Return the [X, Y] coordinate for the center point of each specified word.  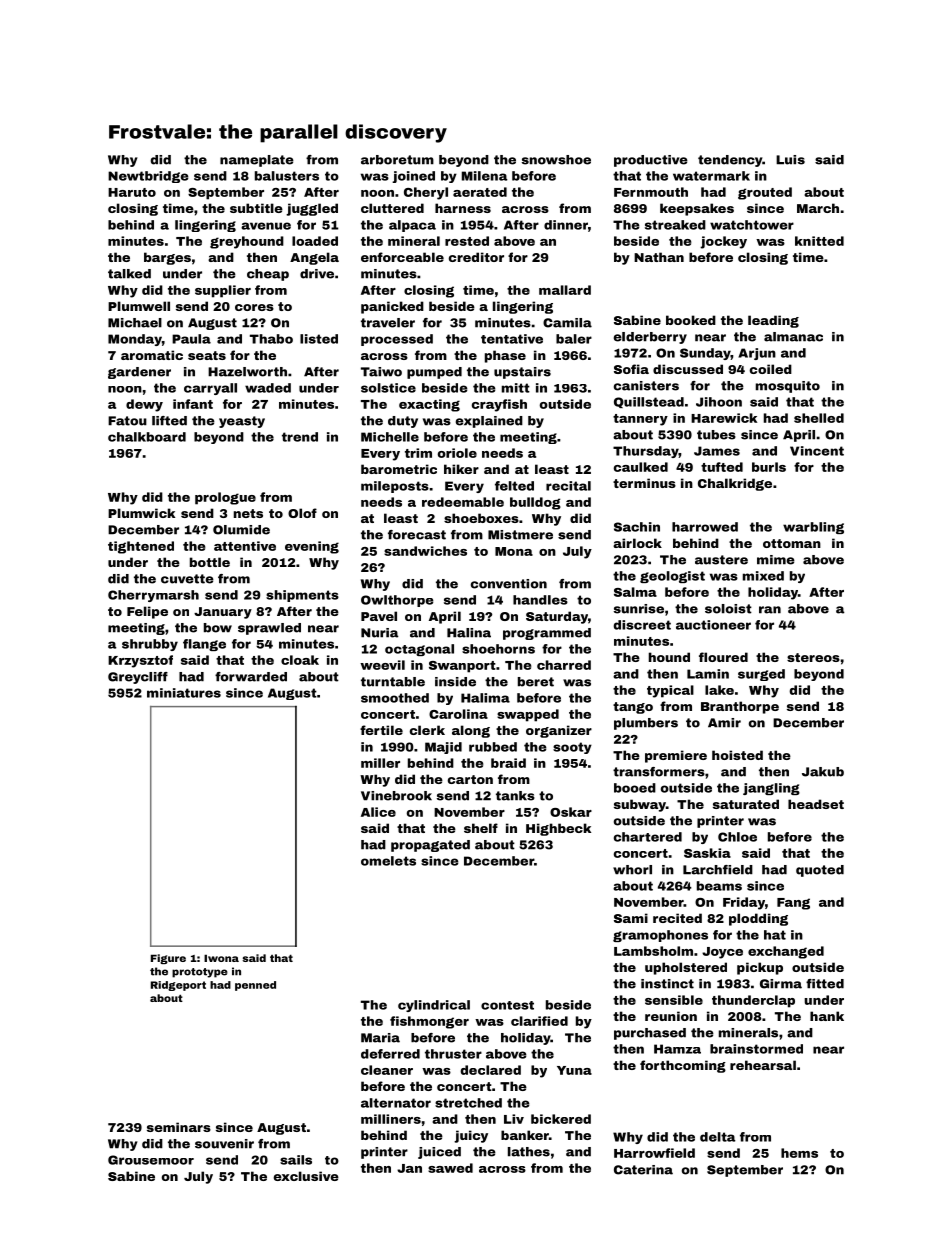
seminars [179, 1127]
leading [773, 321]
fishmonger [429, 1022]
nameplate [257, 161]
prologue [225, 498]
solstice [388, 388]
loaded [315, 241]
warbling [813, 528]
